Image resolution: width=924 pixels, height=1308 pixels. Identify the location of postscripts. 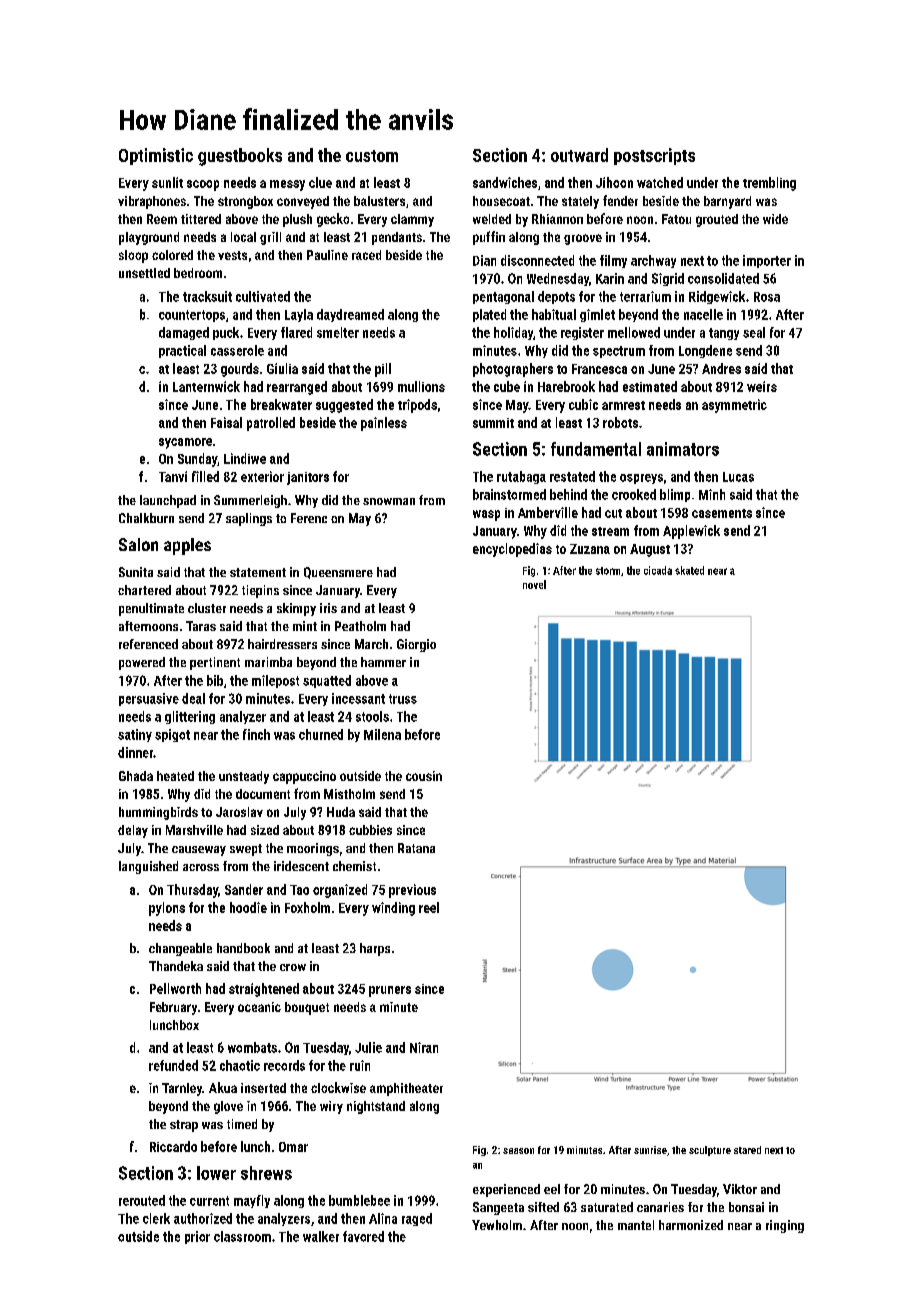
(654, 156).
